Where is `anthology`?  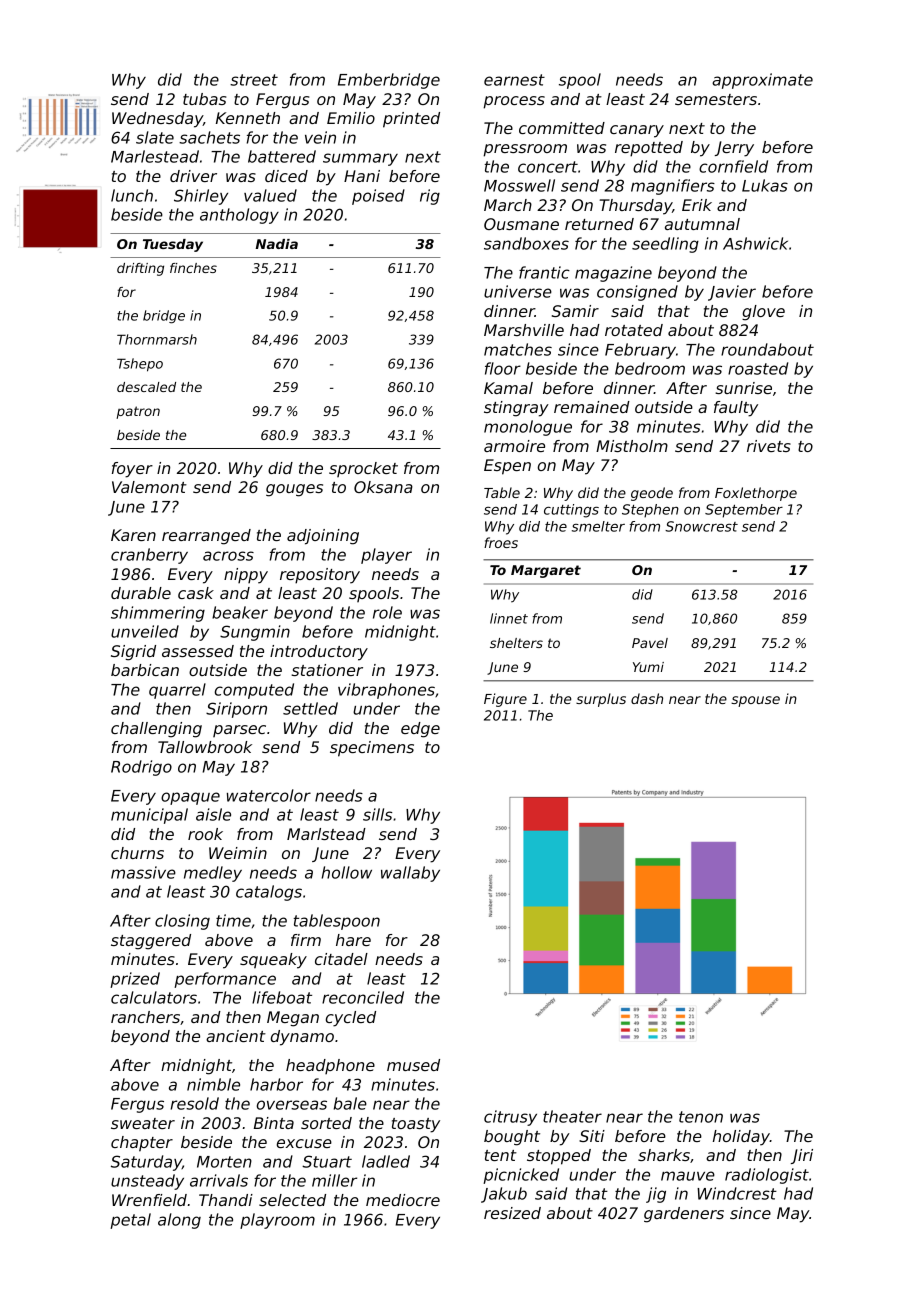
anthology is located at coordinates (239, 216).
